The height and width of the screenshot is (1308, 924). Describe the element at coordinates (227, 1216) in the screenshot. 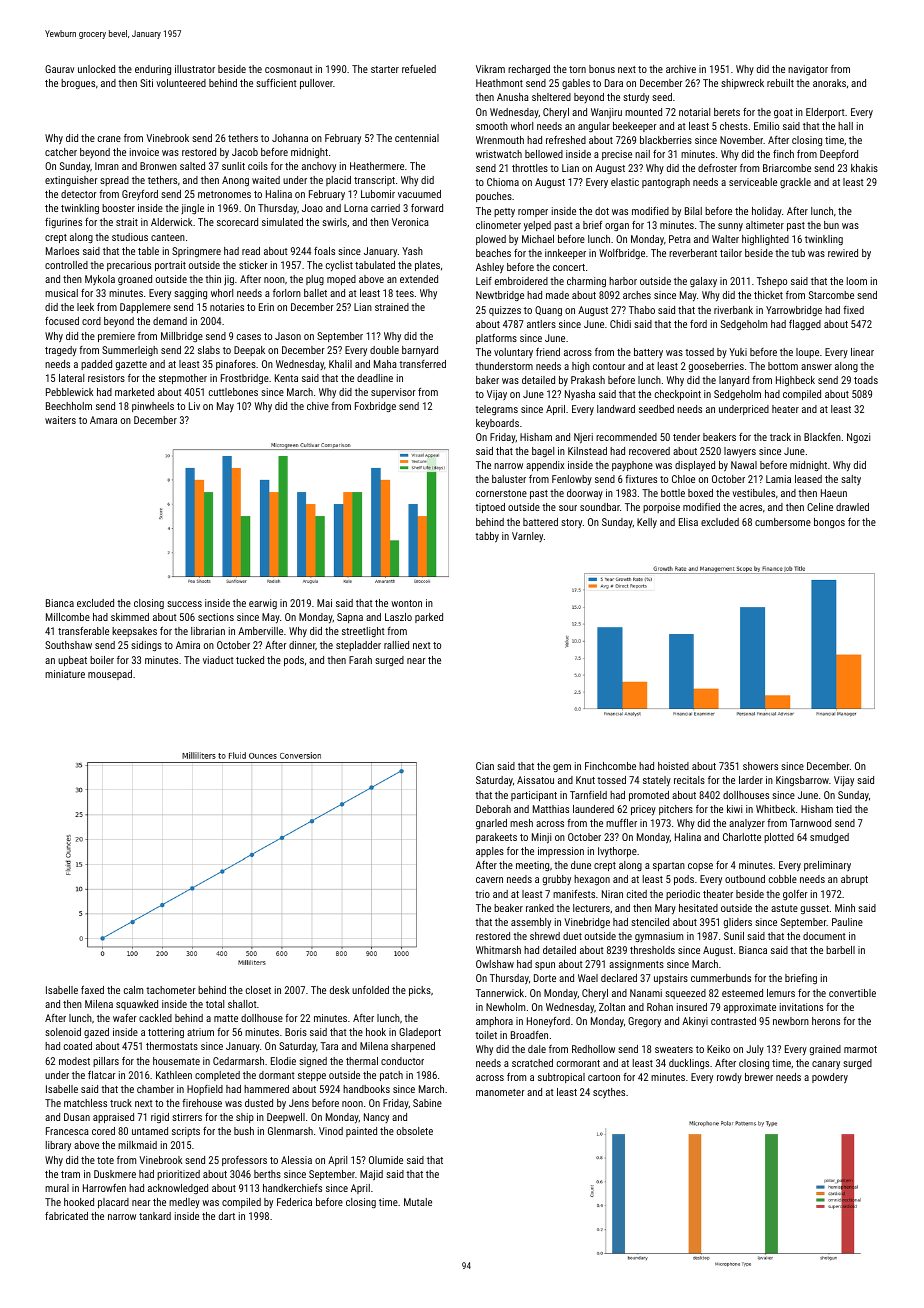

I see `dart` at that location.
